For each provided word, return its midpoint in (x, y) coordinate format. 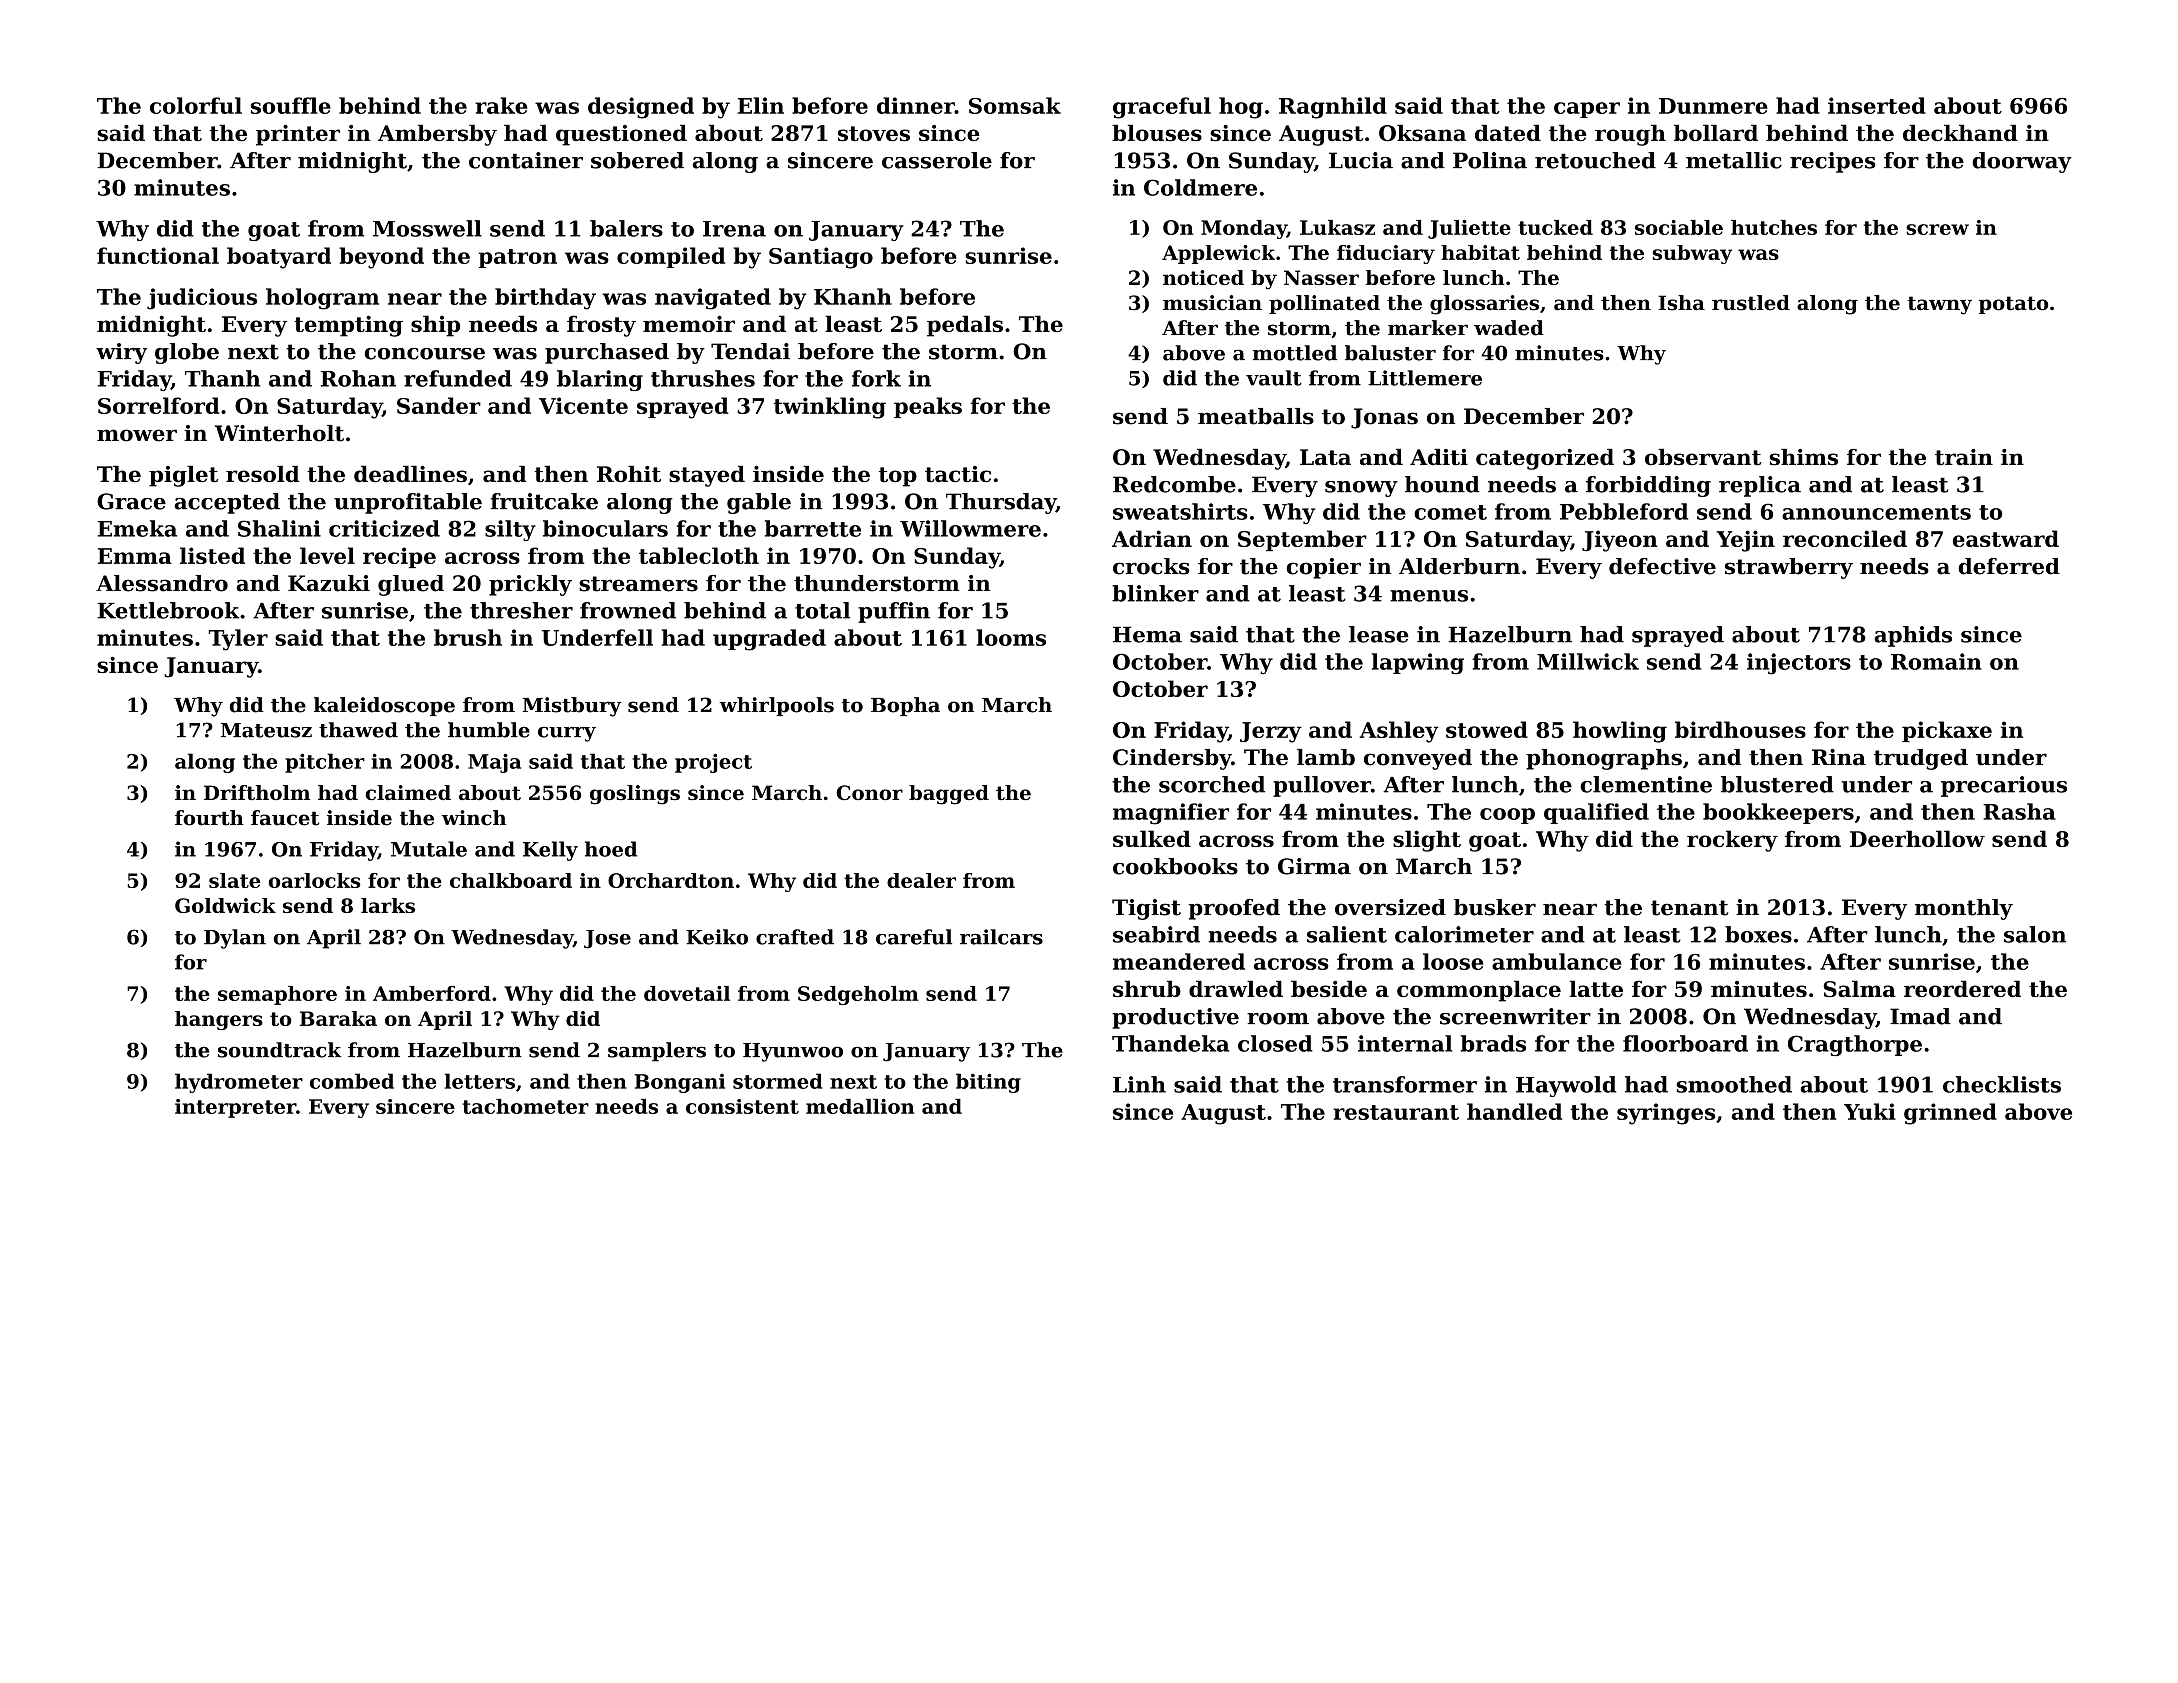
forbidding (1648, 486)
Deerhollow (1917, 838)
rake (501, 105)
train (1964, 457)
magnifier (1171, 814)
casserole (937, 160)
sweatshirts (1180, 511)
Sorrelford (159, 405)
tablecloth (699, 555)
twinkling (830, 408)
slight (1427, 841)
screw (1937, 229)
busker (1495, 907)
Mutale (429, 849)
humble (489, 730)
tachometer (526, 1106)
